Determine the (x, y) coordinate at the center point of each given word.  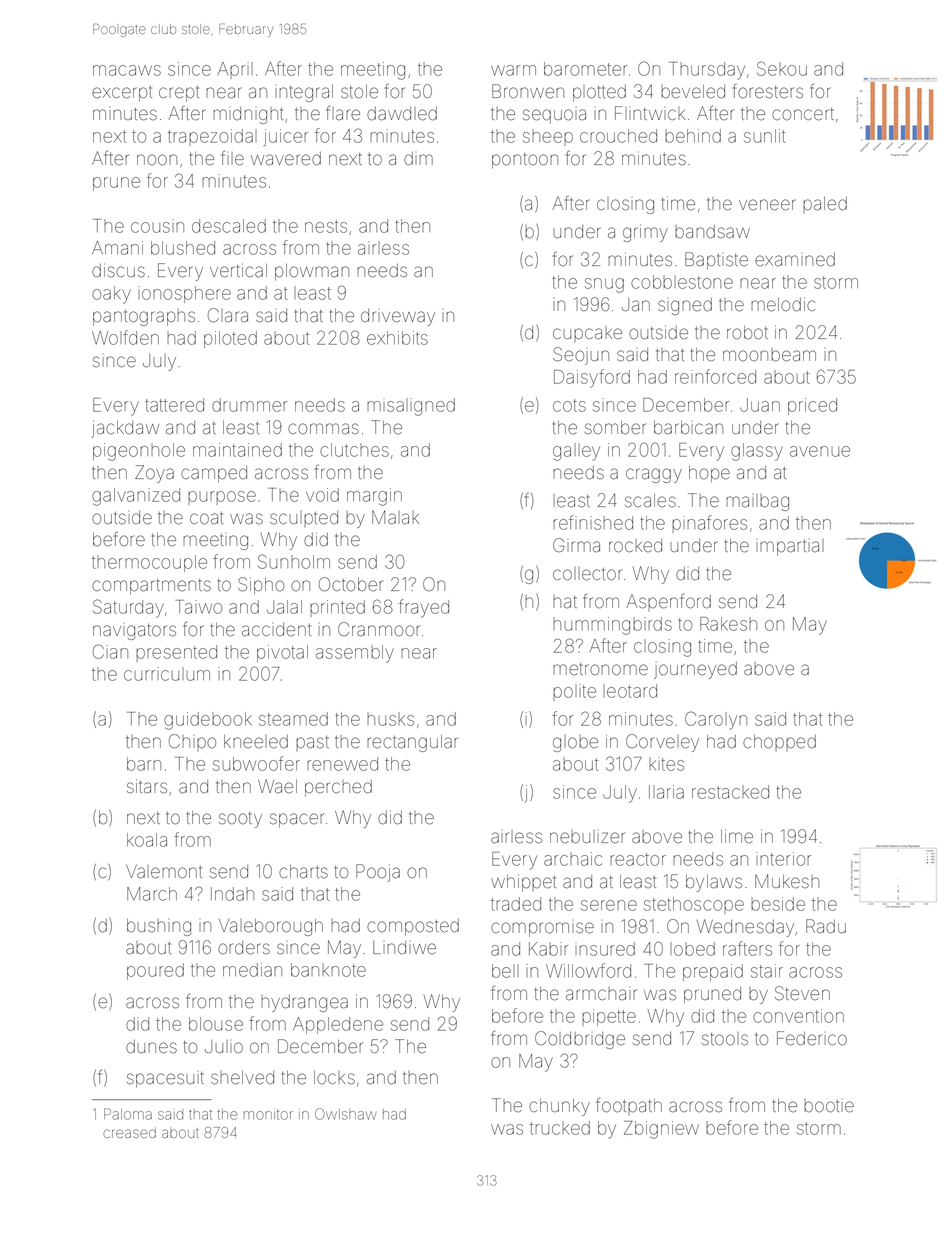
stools (725, 1038)
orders (244, 947)
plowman (312, 272)
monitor (268, 1115)
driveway (398, 317)
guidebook (208, 721)
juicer (286, 137)
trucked (560, 1128)
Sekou (782, 68)
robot (747, 332)
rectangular (412, 743)
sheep (548, 138)
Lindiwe (404, 947)
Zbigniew (661, 1130)
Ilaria (666, 792)
